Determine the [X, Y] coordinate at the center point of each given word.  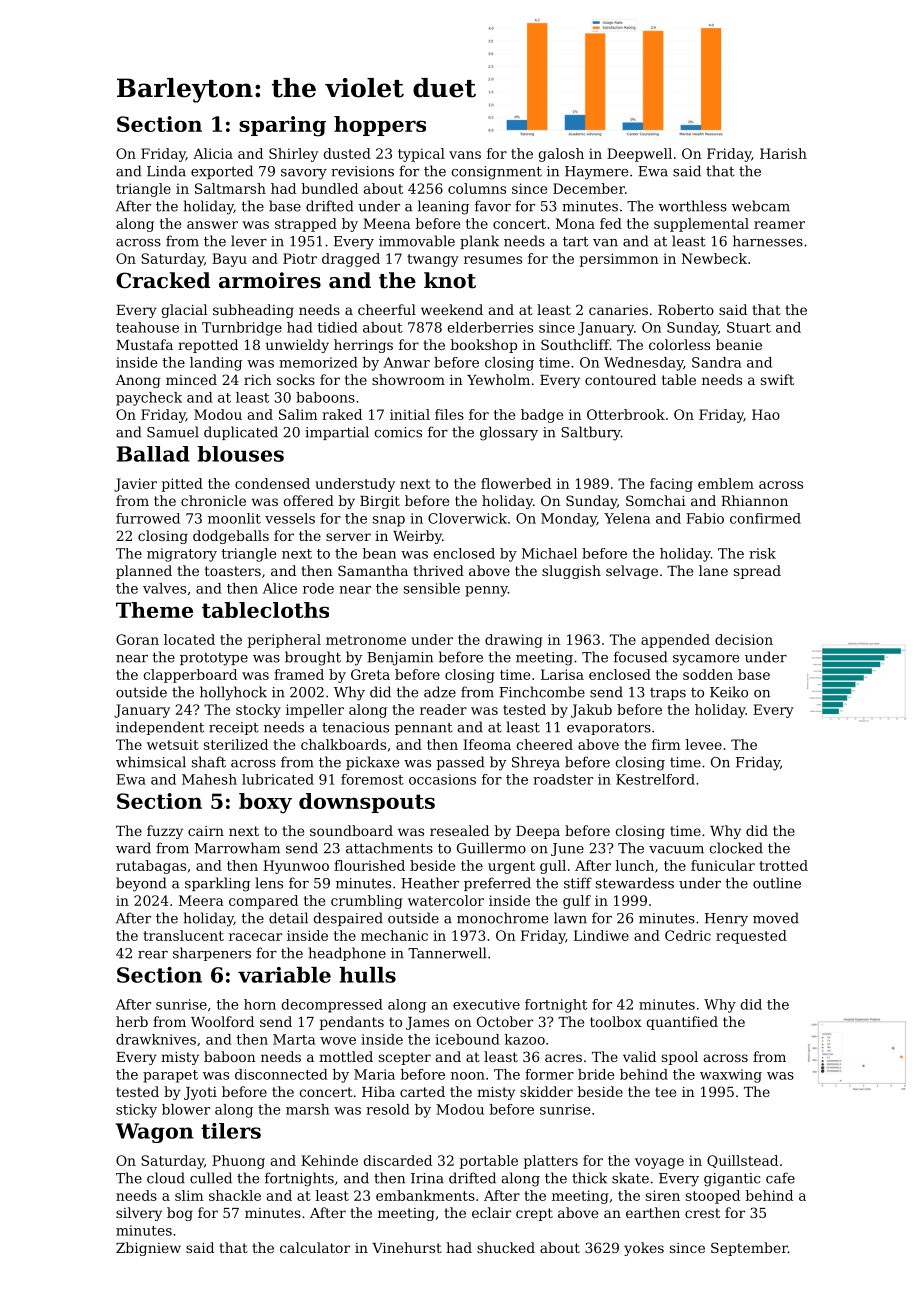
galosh [561, 155]
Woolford [222, 1021]
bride [596, 1074]
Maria [374, 1074]
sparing [282, 126]
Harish [783, 153]
